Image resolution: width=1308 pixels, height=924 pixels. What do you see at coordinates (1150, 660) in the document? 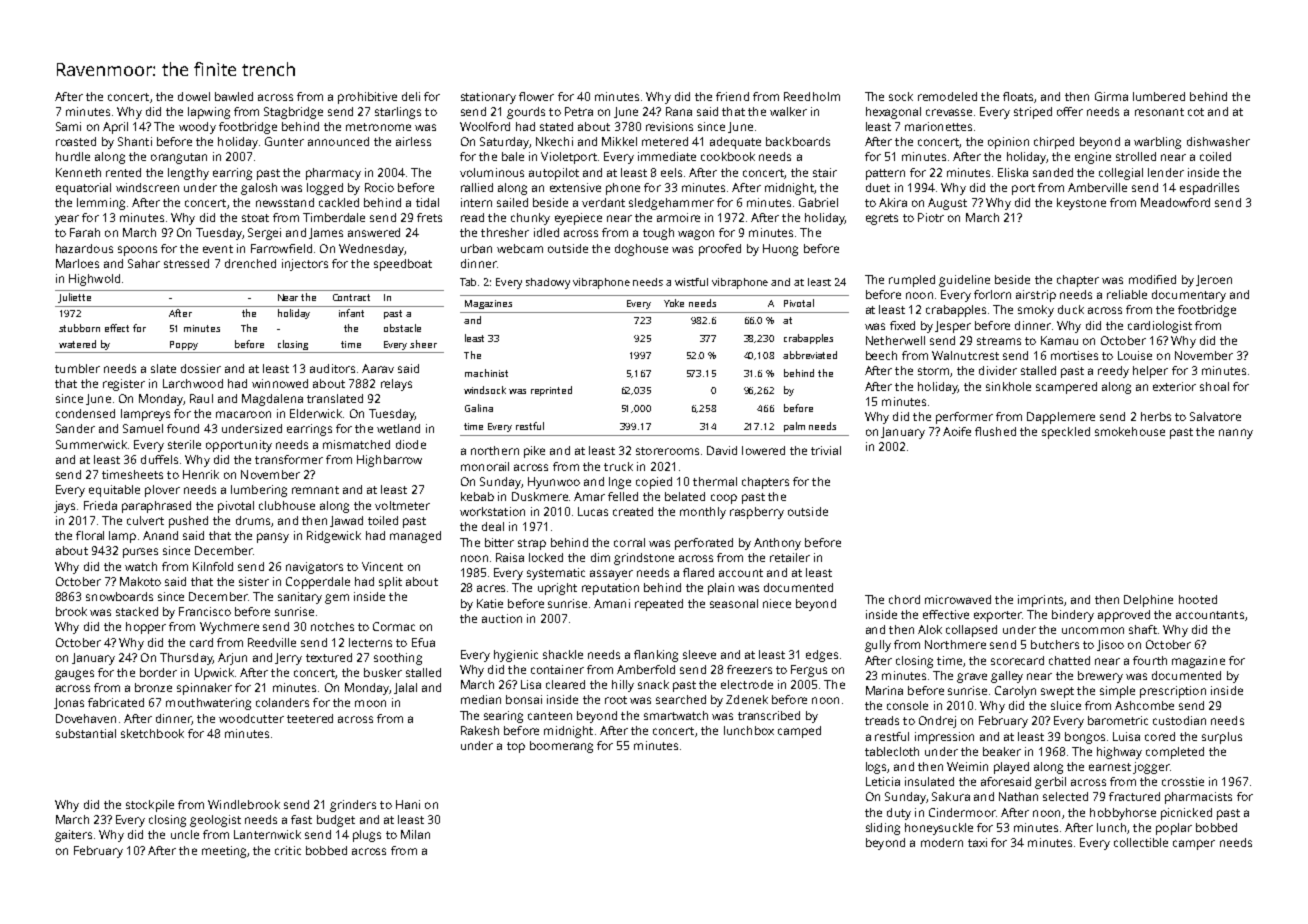
I see `fourth` at bounding box center [1150, 660].
